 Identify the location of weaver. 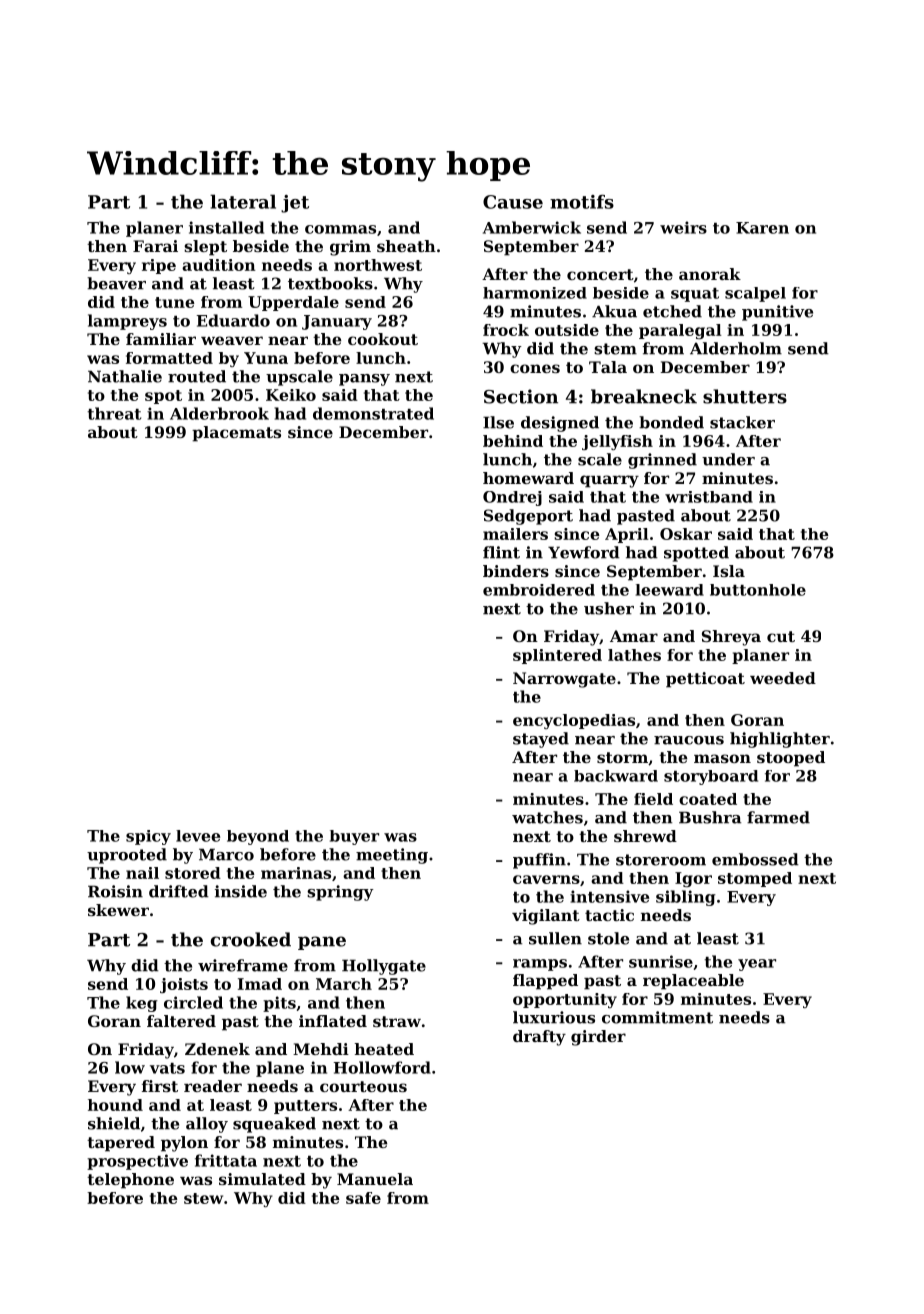
(232, 340).
